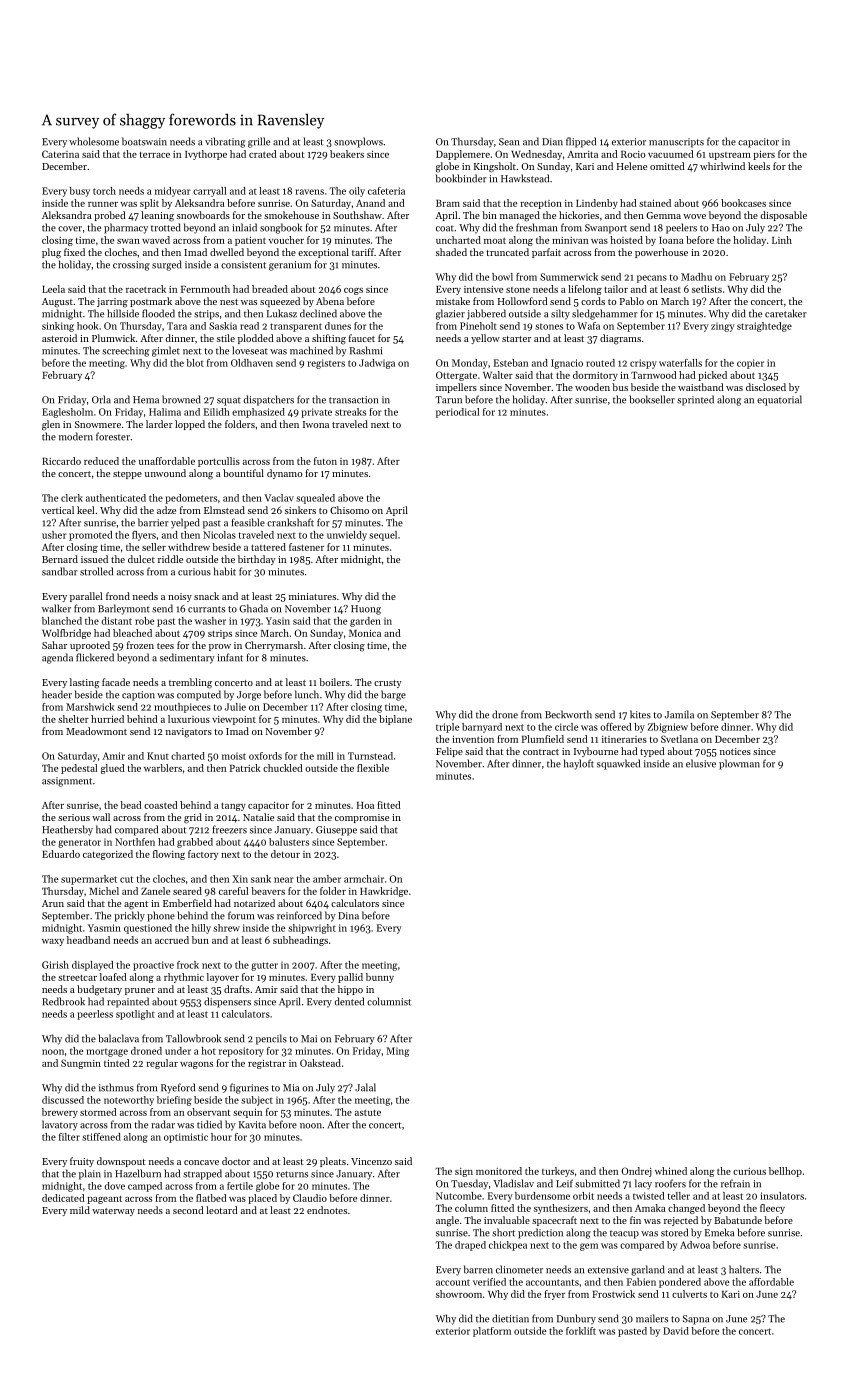 This page has height=1400, width=849. Describe the element at coordinates (193, 1038) in the page. I see `Tallowbrook` at that location.
